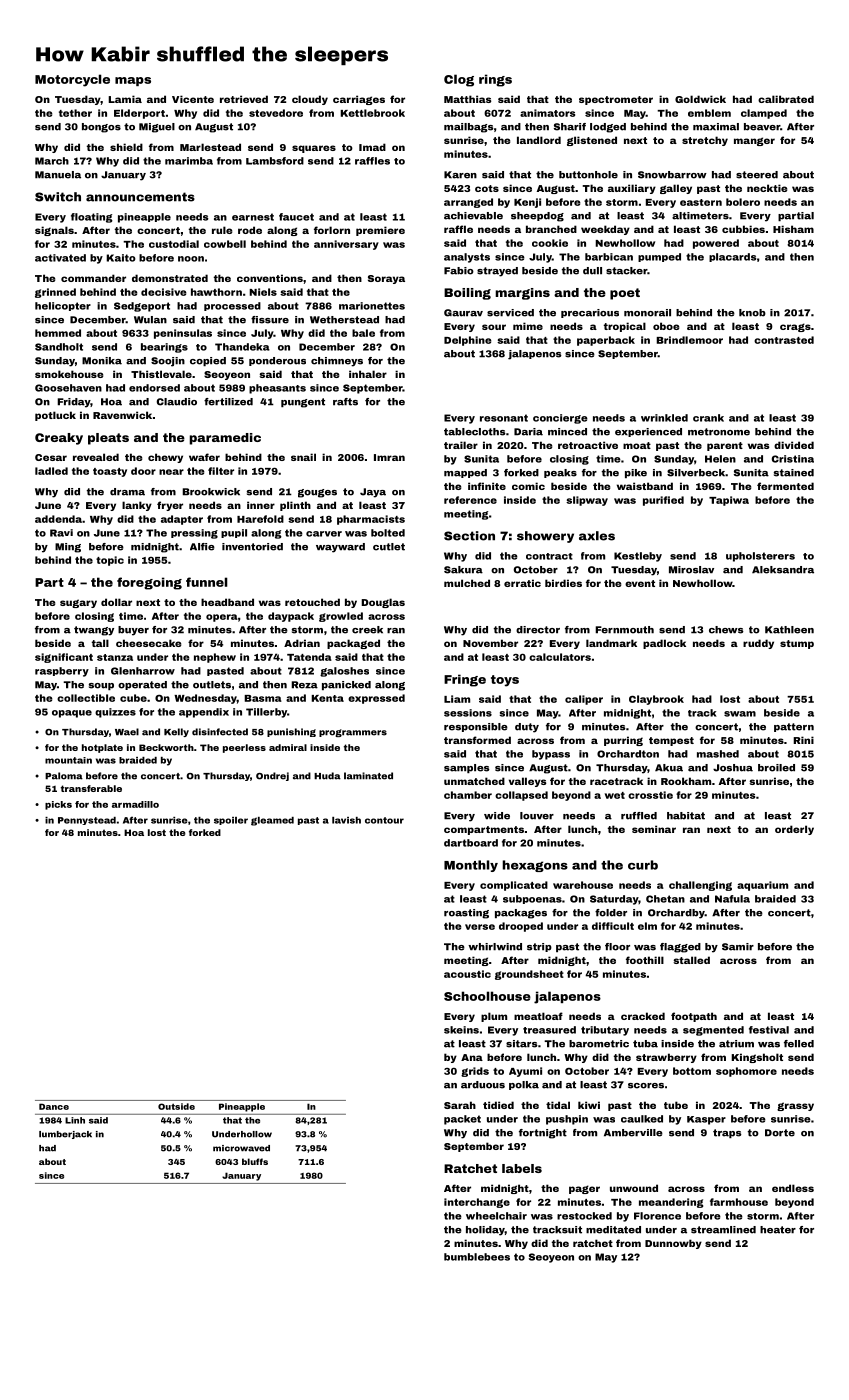 This screenshot has height=1400, width=849. I want to click on ponderous, so click(277, 361).
